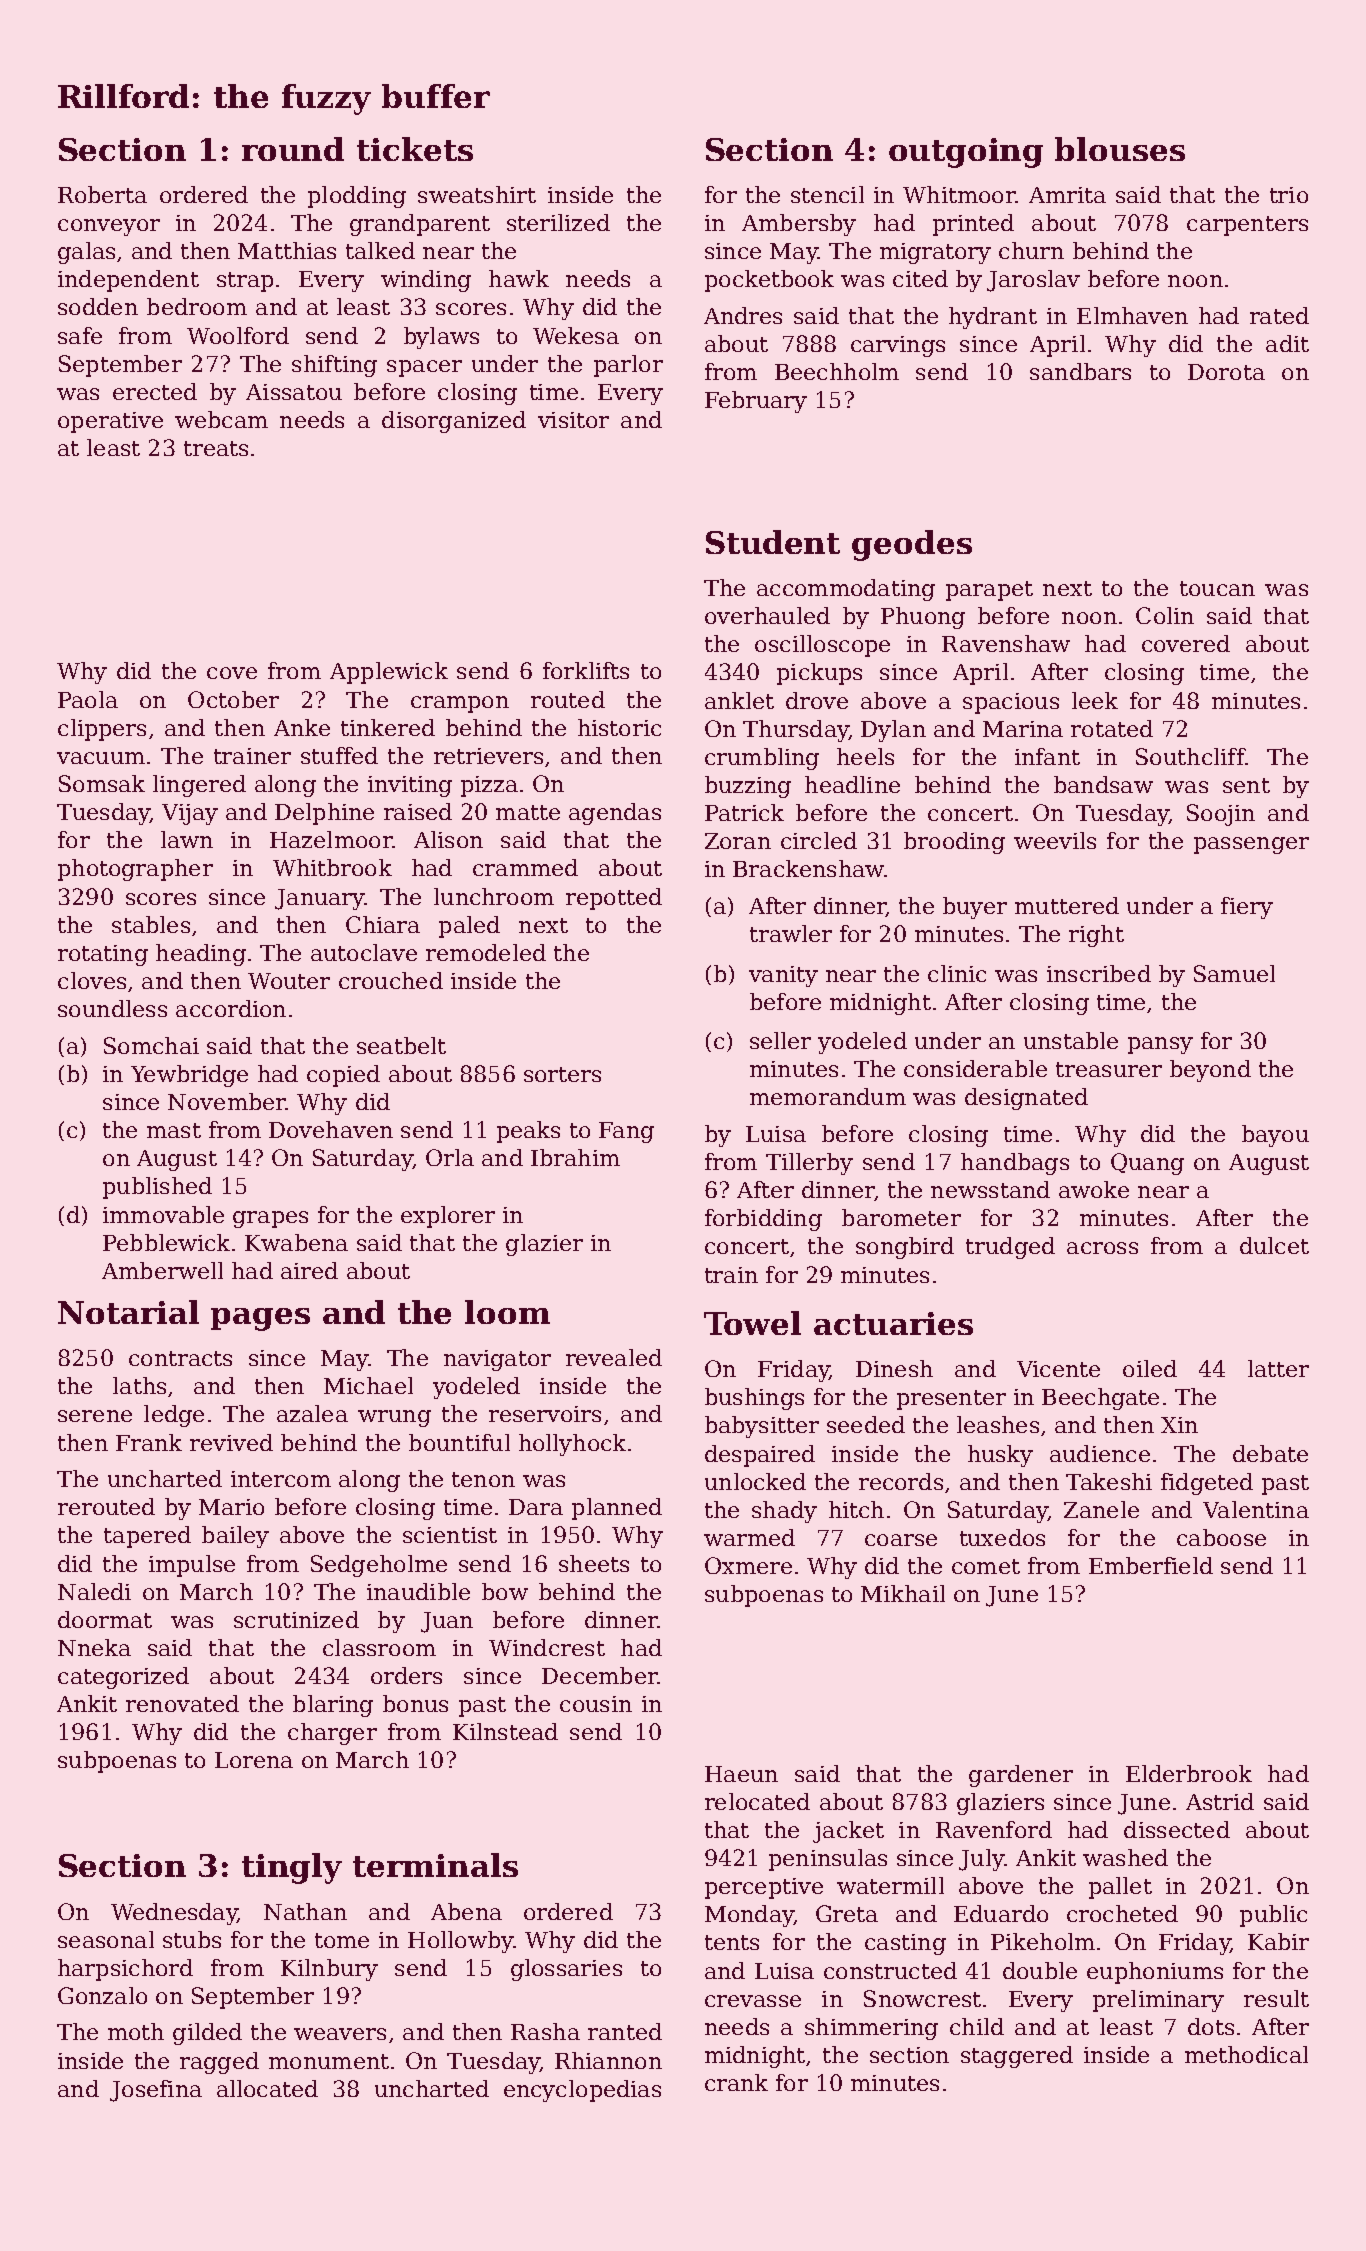 The height and width of the document is (2251, 1366). I want to click on crank, so click(736, 2082).
